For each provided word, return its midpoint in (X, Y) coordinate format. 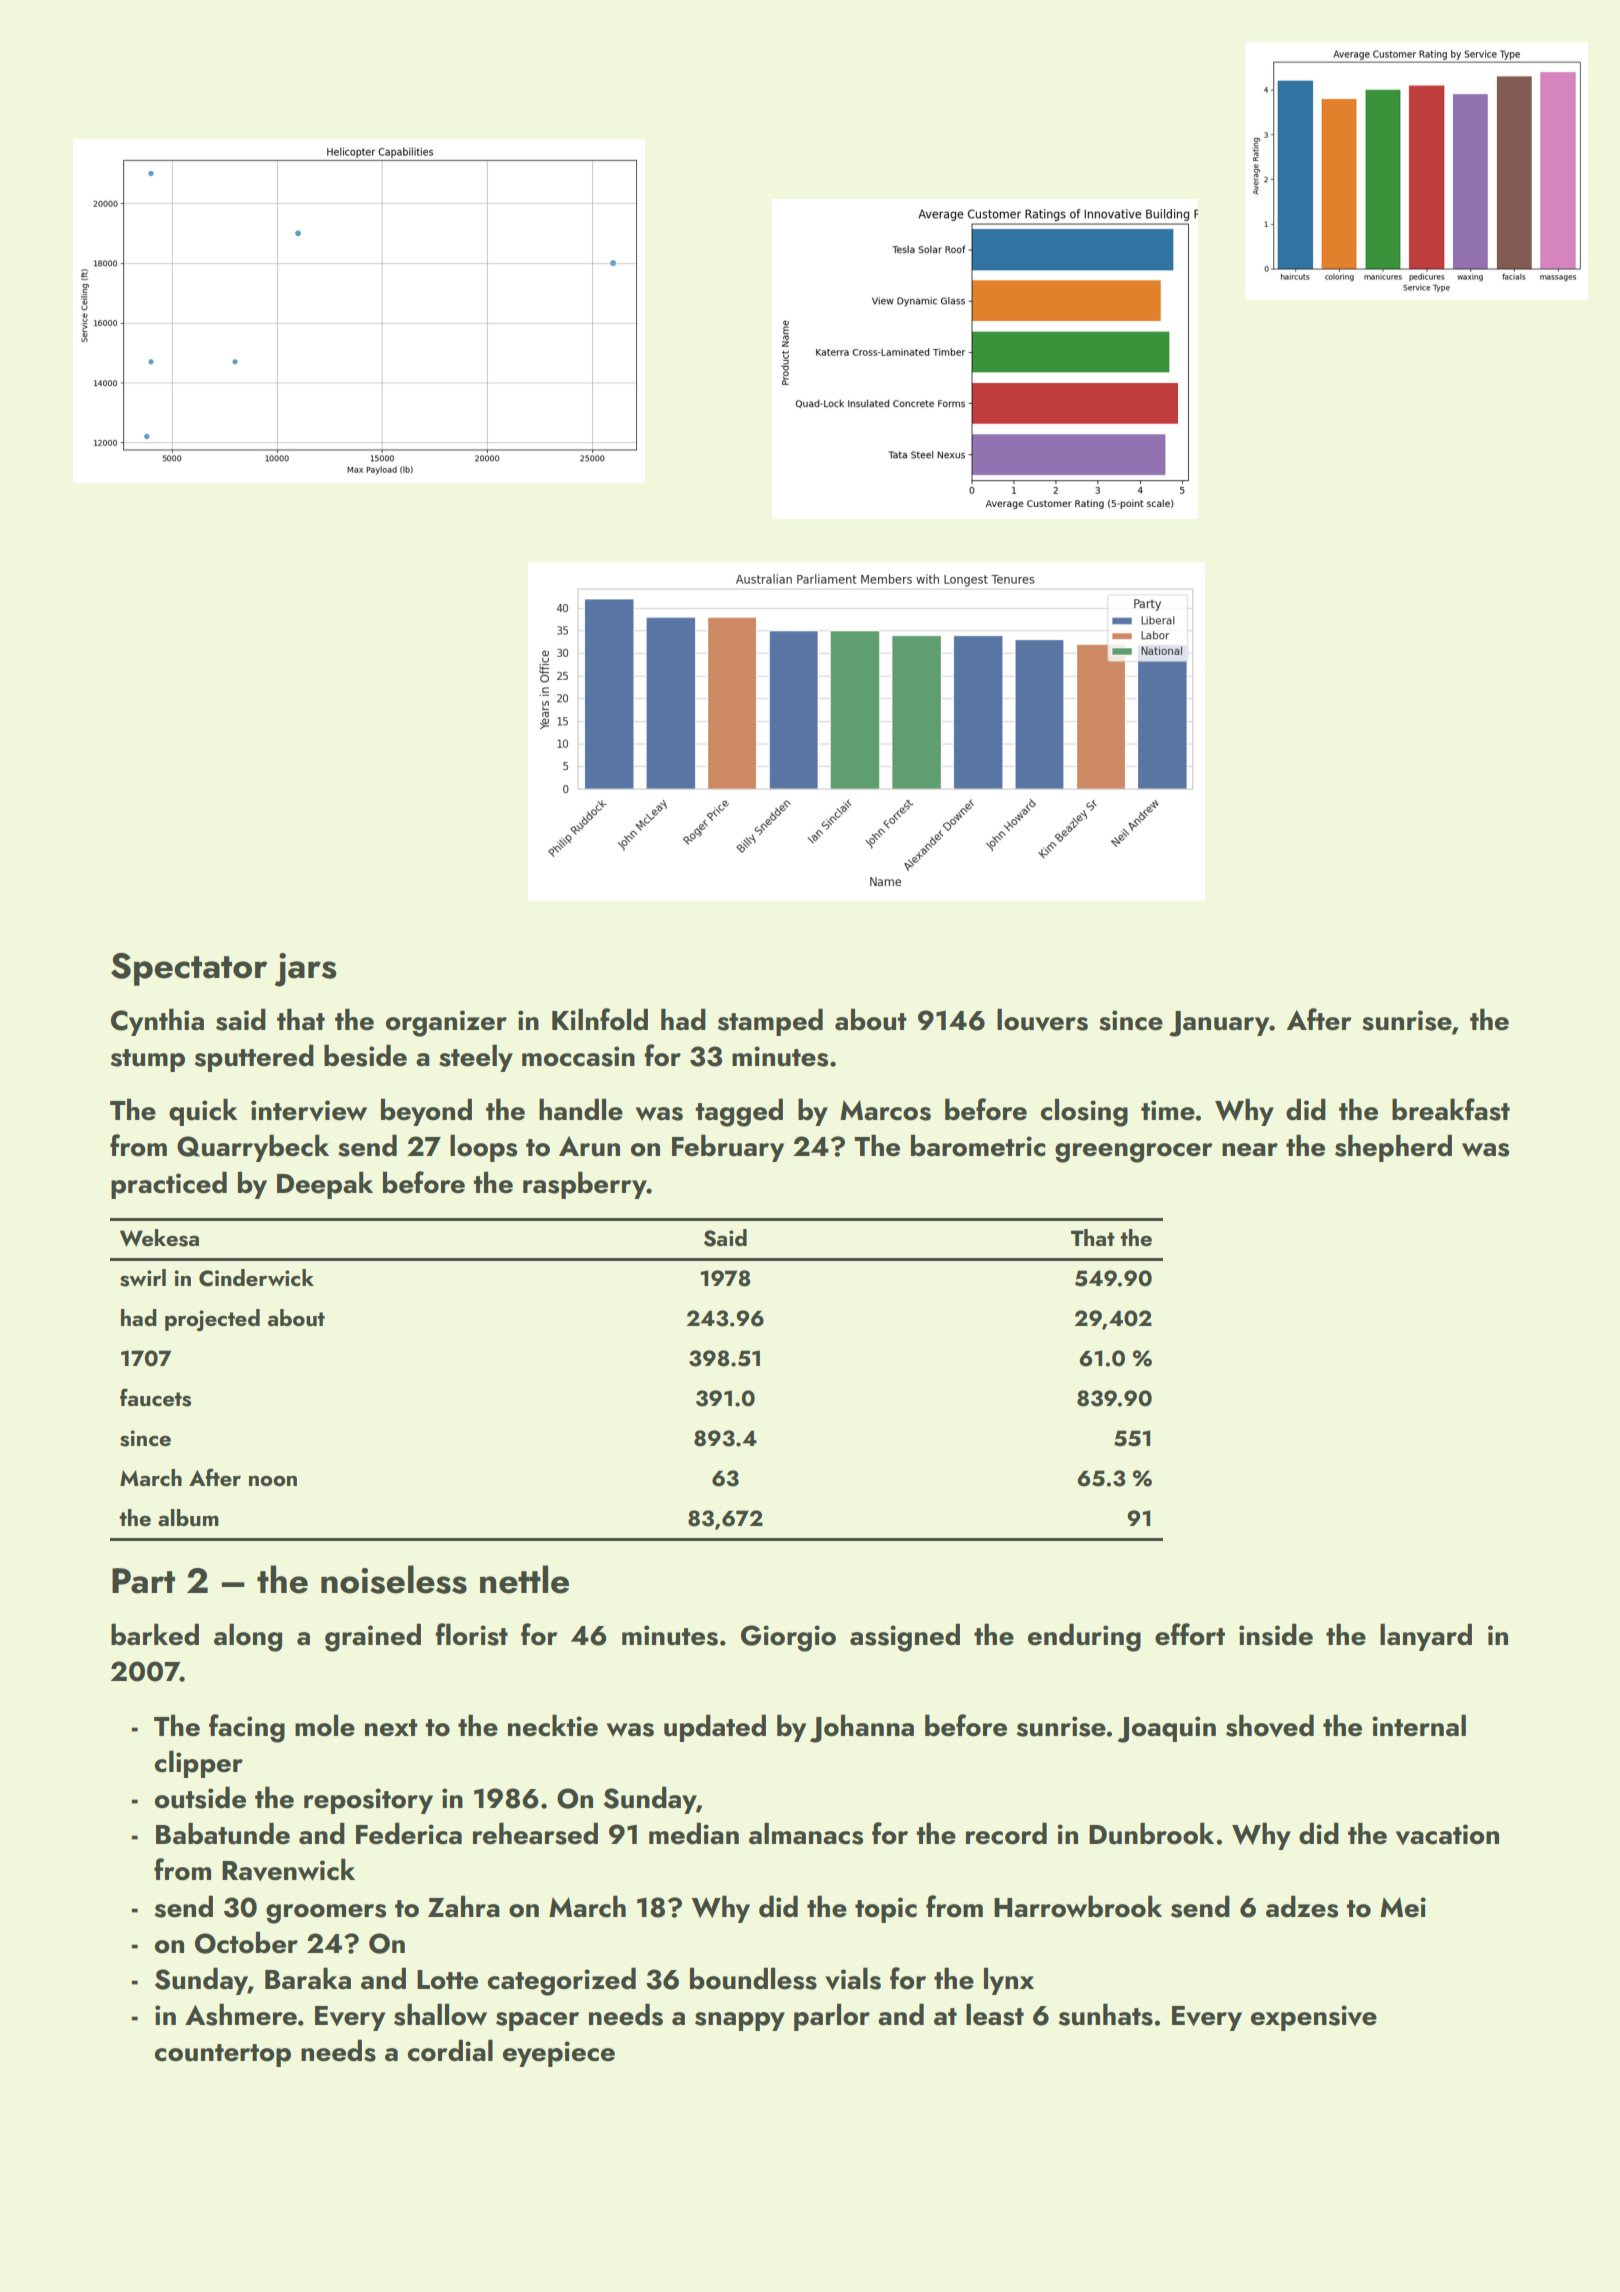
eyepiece (559, 2054)
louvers (1042, 1019)
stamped (770, 1022)
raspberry (585, 1185)
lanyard (1426, 1637)
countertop (223, 2055)
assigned (905, 1637)
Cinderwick (256, 1278)
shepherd (1393, 1148)
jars (306, 970)
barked (155, 1634)
